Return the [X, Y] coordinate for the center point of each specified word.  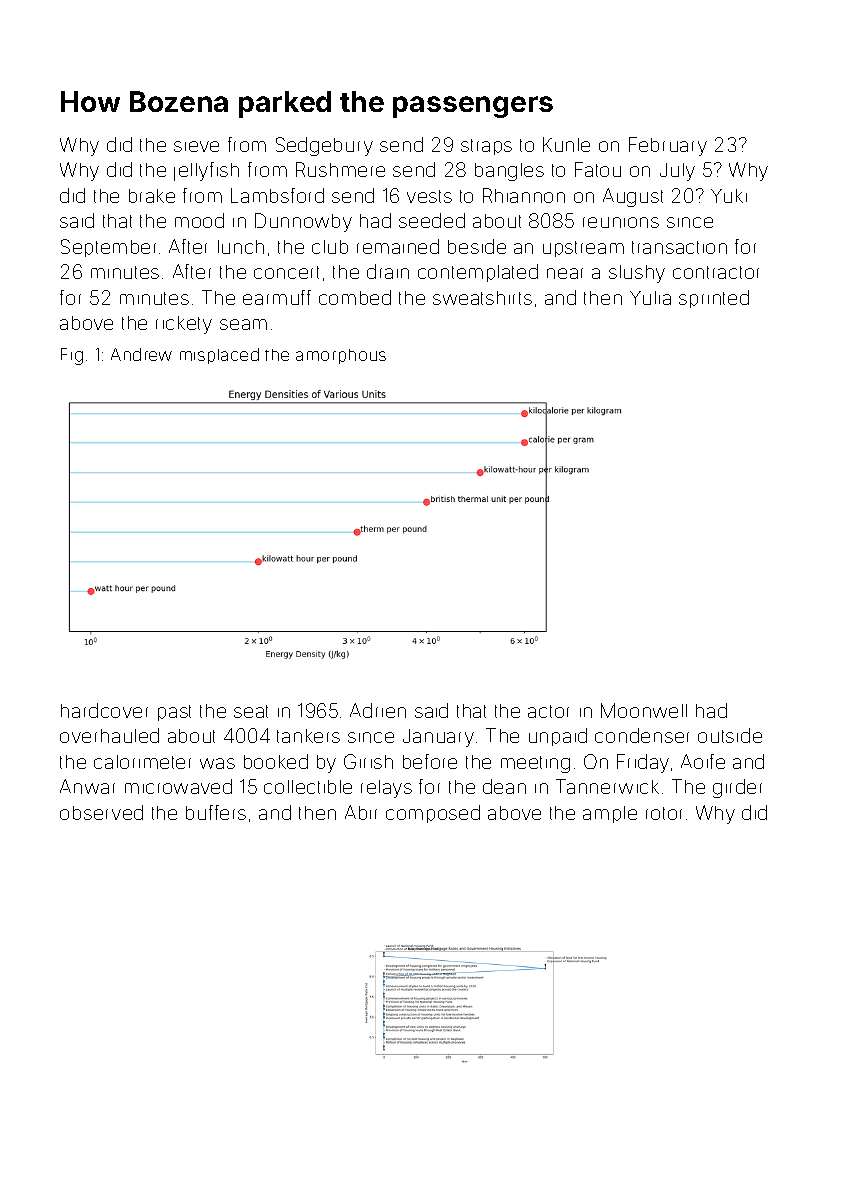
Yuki [729, 196]
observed [101, 812]
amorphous [341, 356]
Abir [361, 812]
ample [610, 814]
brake [152, 196]
